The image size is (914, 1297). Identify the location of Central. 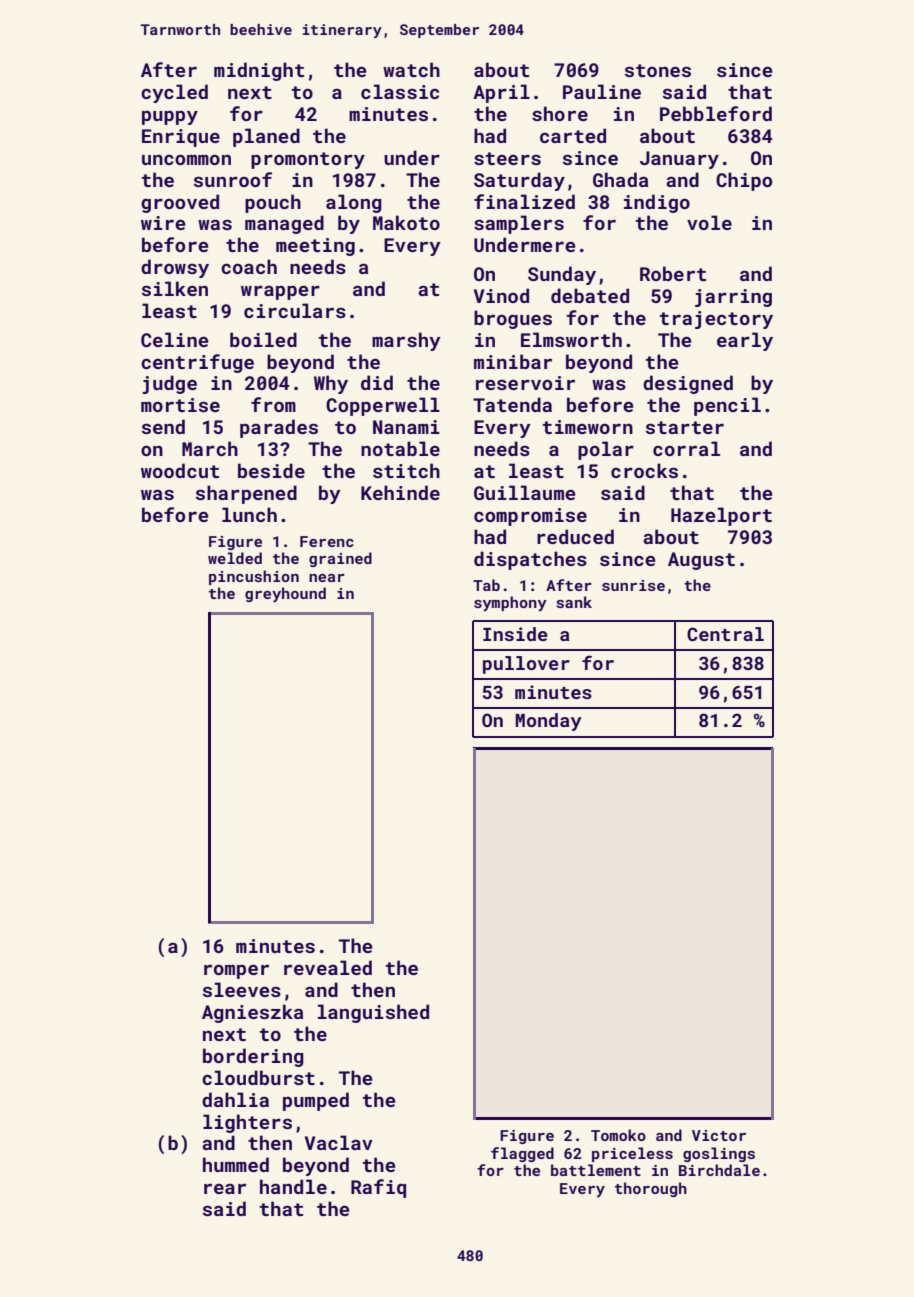
(725, 634).
